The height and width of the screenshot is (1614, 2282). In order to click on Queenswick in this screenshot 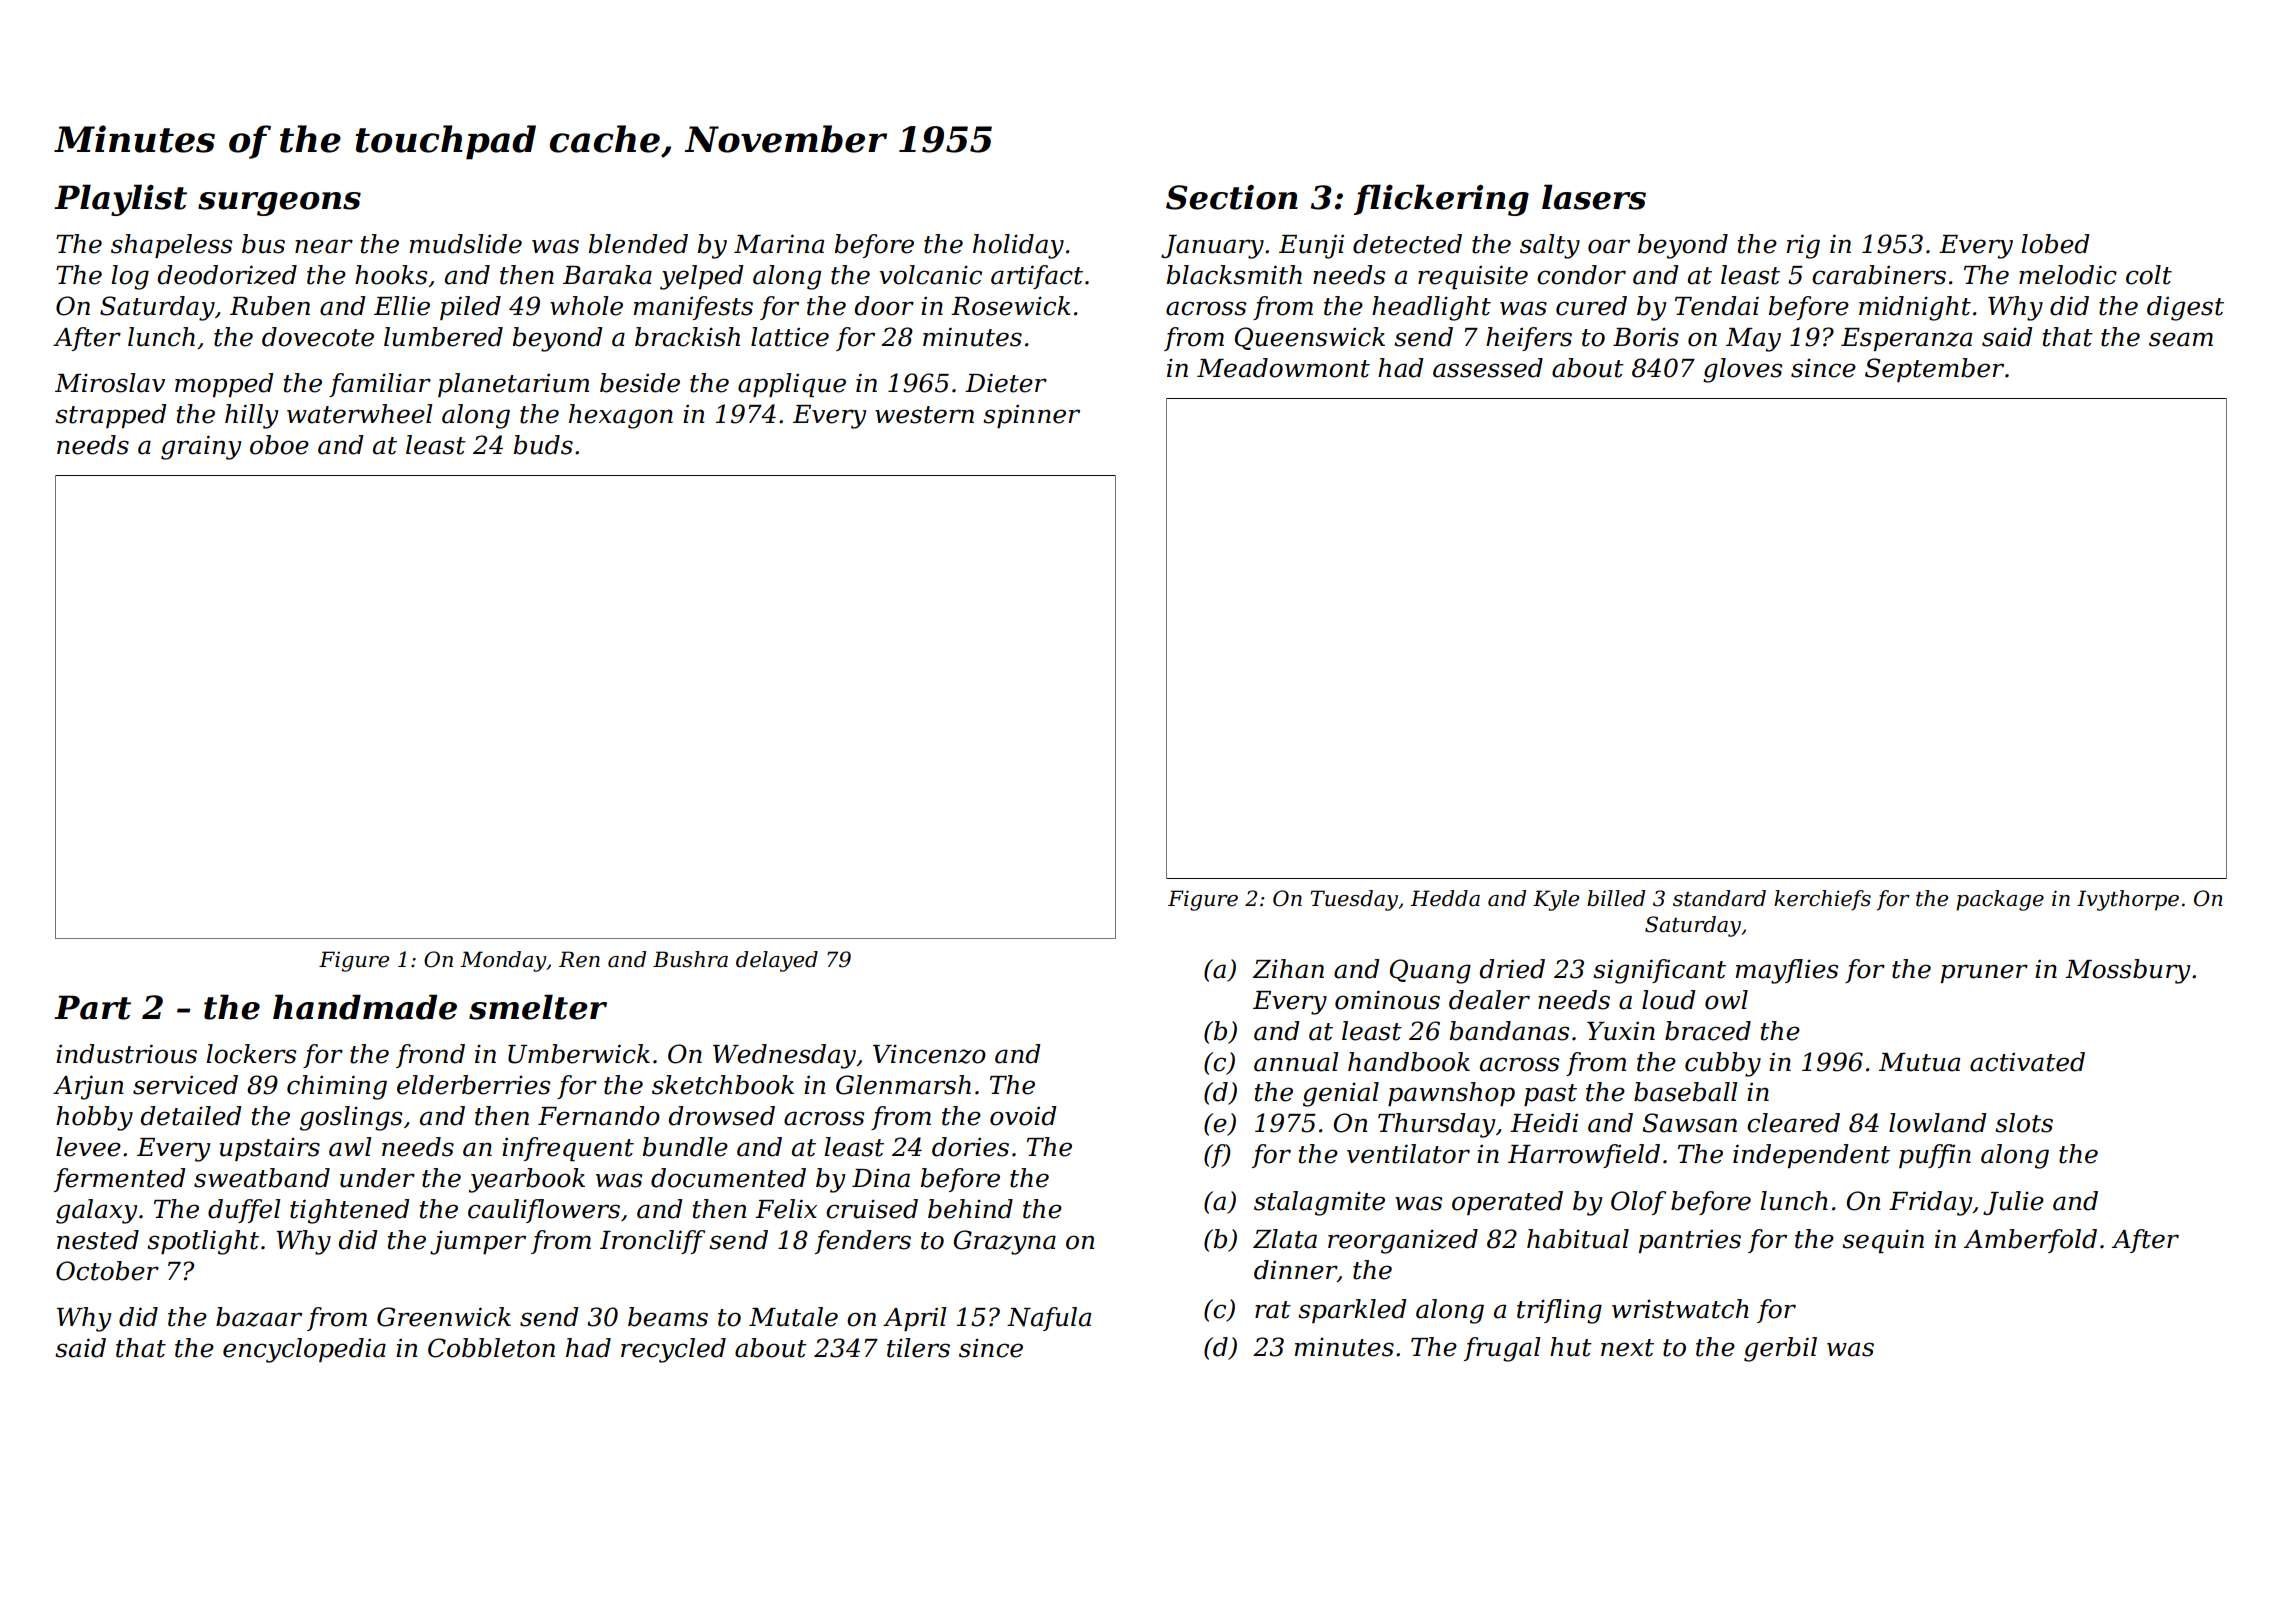, I will do `click(1310, 338)`.
